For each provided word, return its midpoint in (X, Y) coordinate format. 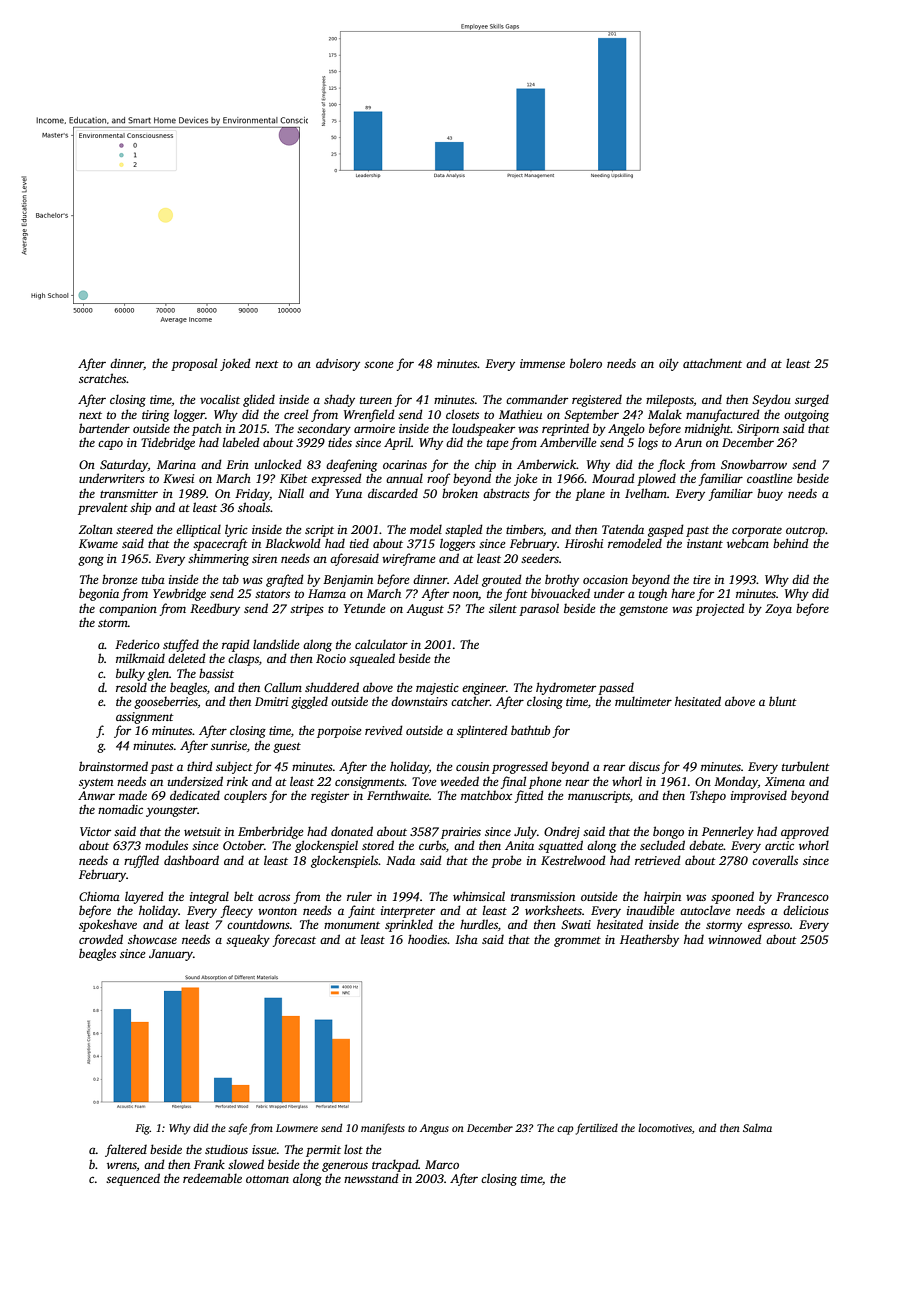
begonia (99, 594)
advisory (338, 364)
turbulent (806, 766)
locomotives (665, 1127)
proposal (194, 364)
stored (378, 845)
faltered (126, 1150)
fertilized (597, 1129)
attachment (712, 363)
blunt (783, 701)
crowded (101, 939)
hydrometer (566, 688)
